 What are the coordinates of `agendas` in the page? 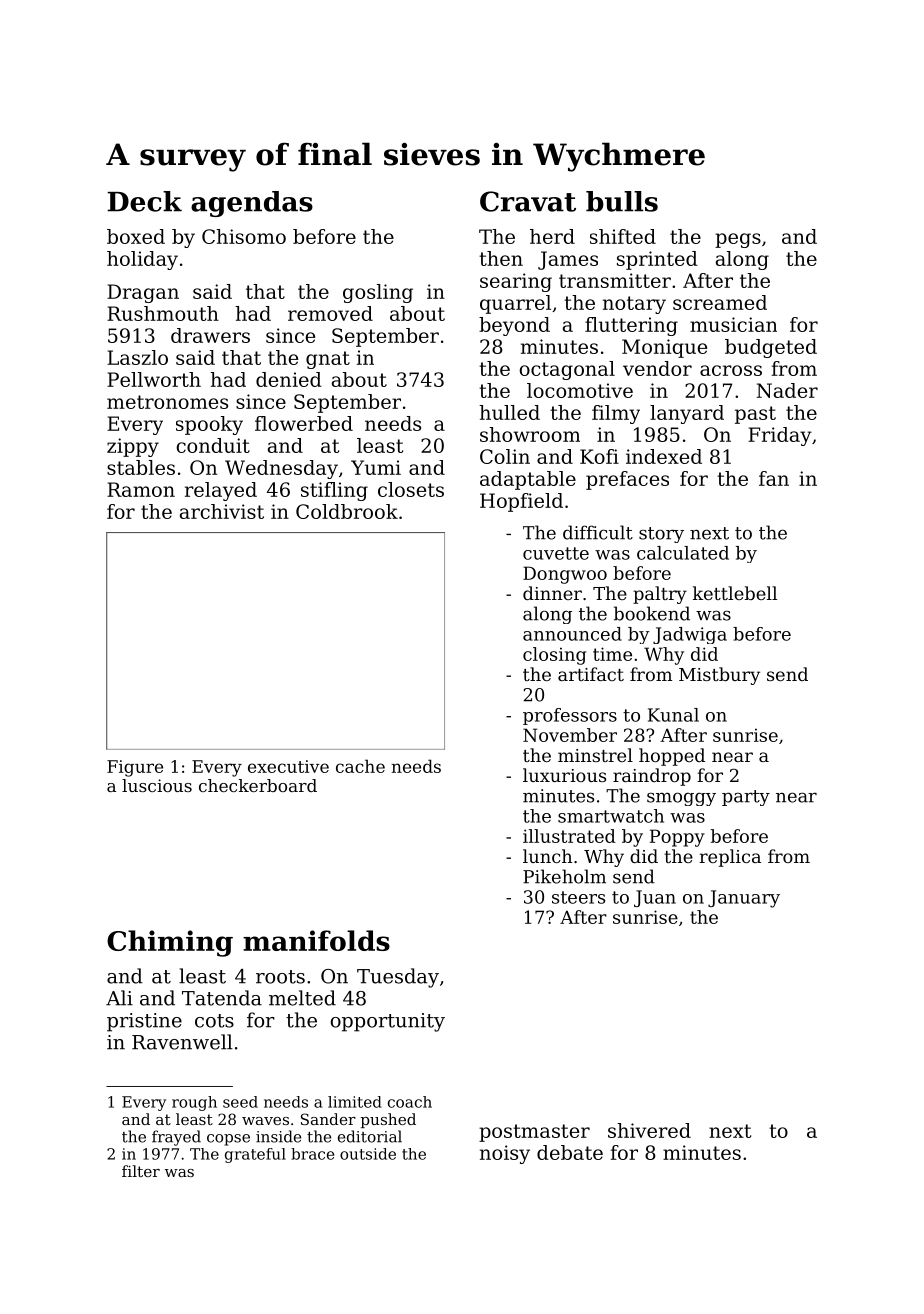 It's located at (252, 204).
